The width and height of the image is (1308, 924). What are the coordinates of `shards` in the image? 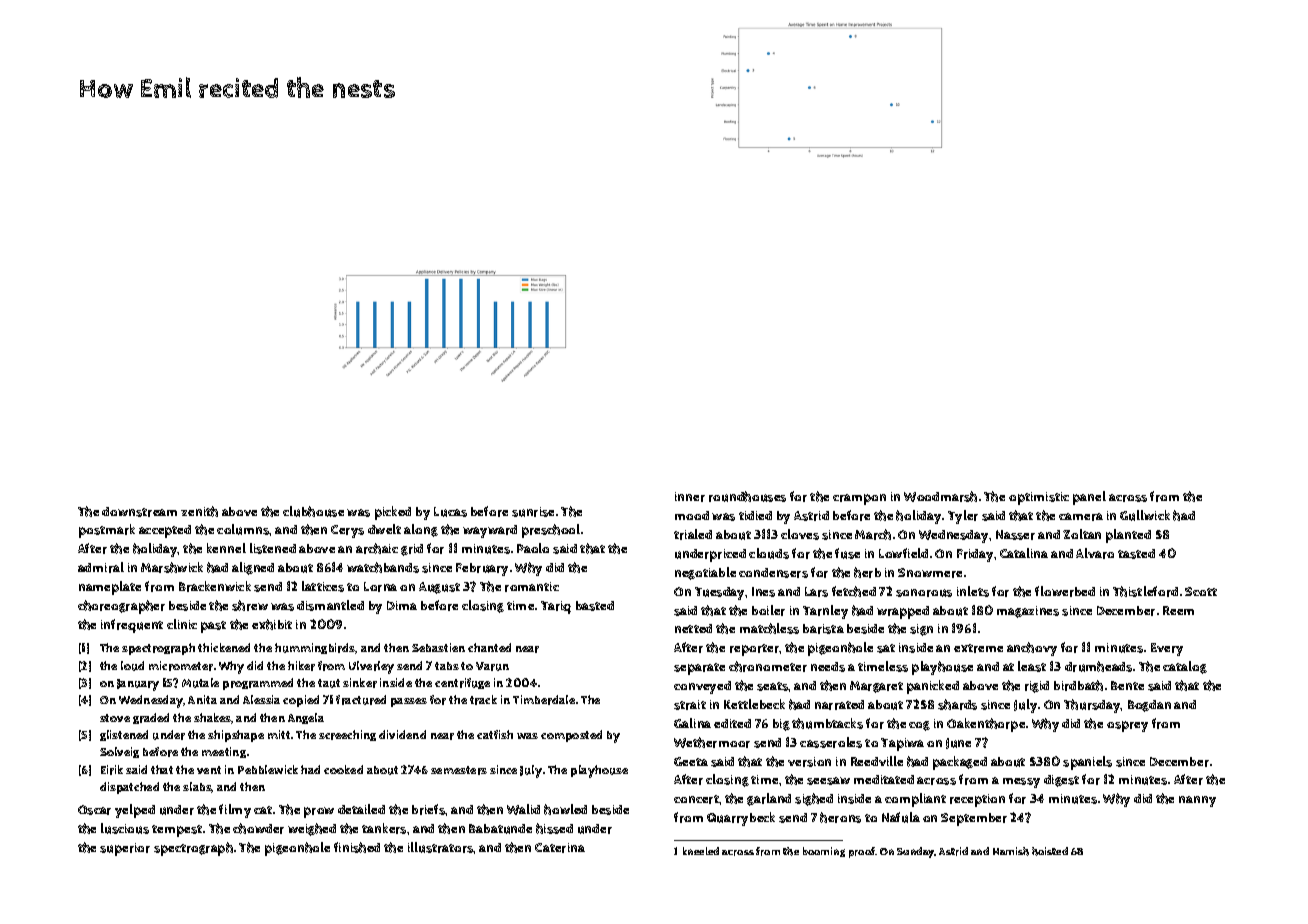 It's located at (957, 704).
